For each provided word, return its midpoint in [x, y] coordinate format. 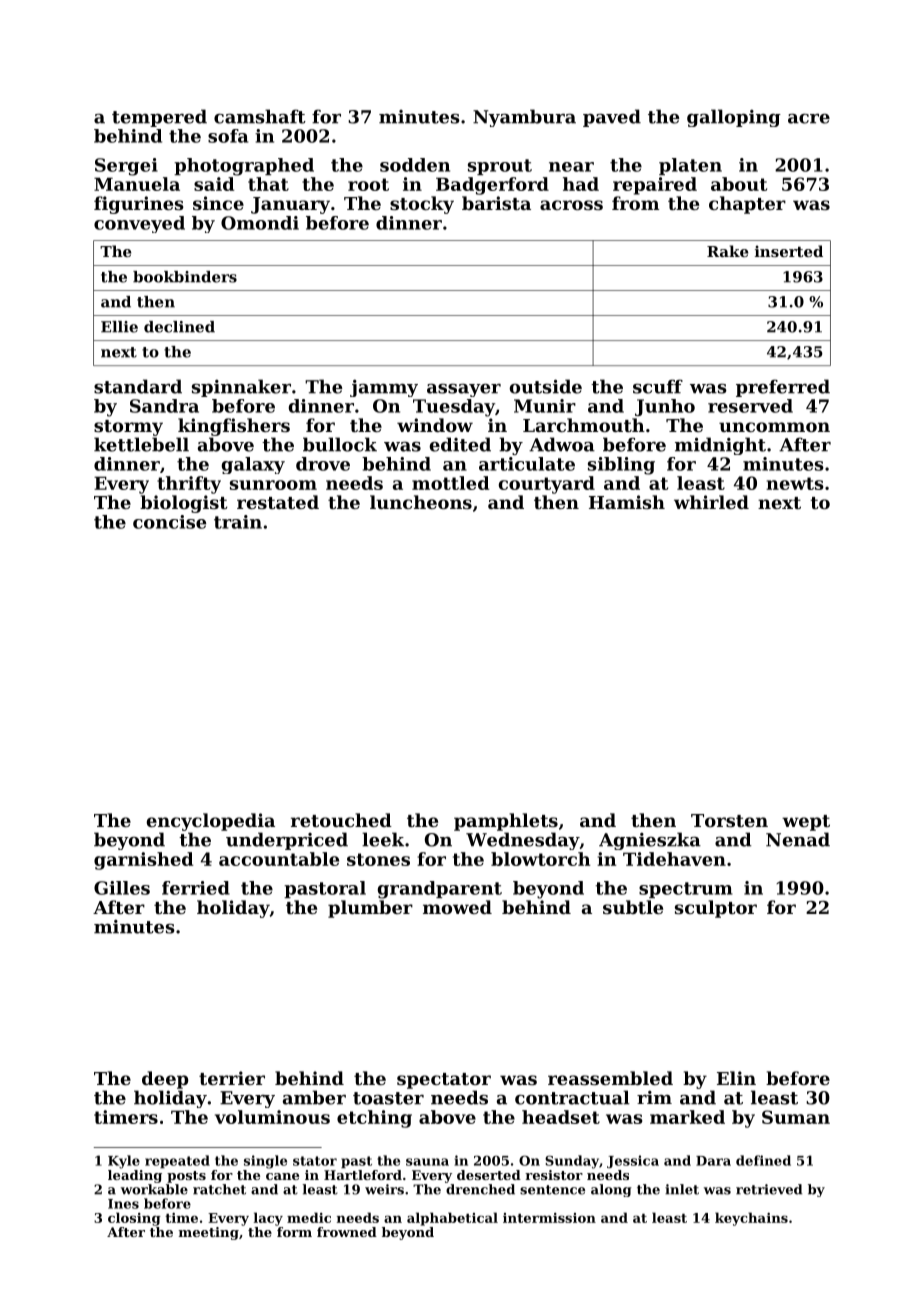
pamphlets [506, 822]
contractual [572, 1097]
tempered [159, 118]
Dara [713, 1161]
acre [809, 119]
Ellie [119, 327]
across [571, 205]
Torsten [729, 820]
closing [134, 1219]
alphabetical [452, 1219]
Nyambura [524, 118]
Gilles [122, 888]
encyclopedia [211, 822]
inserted [789, 251]
